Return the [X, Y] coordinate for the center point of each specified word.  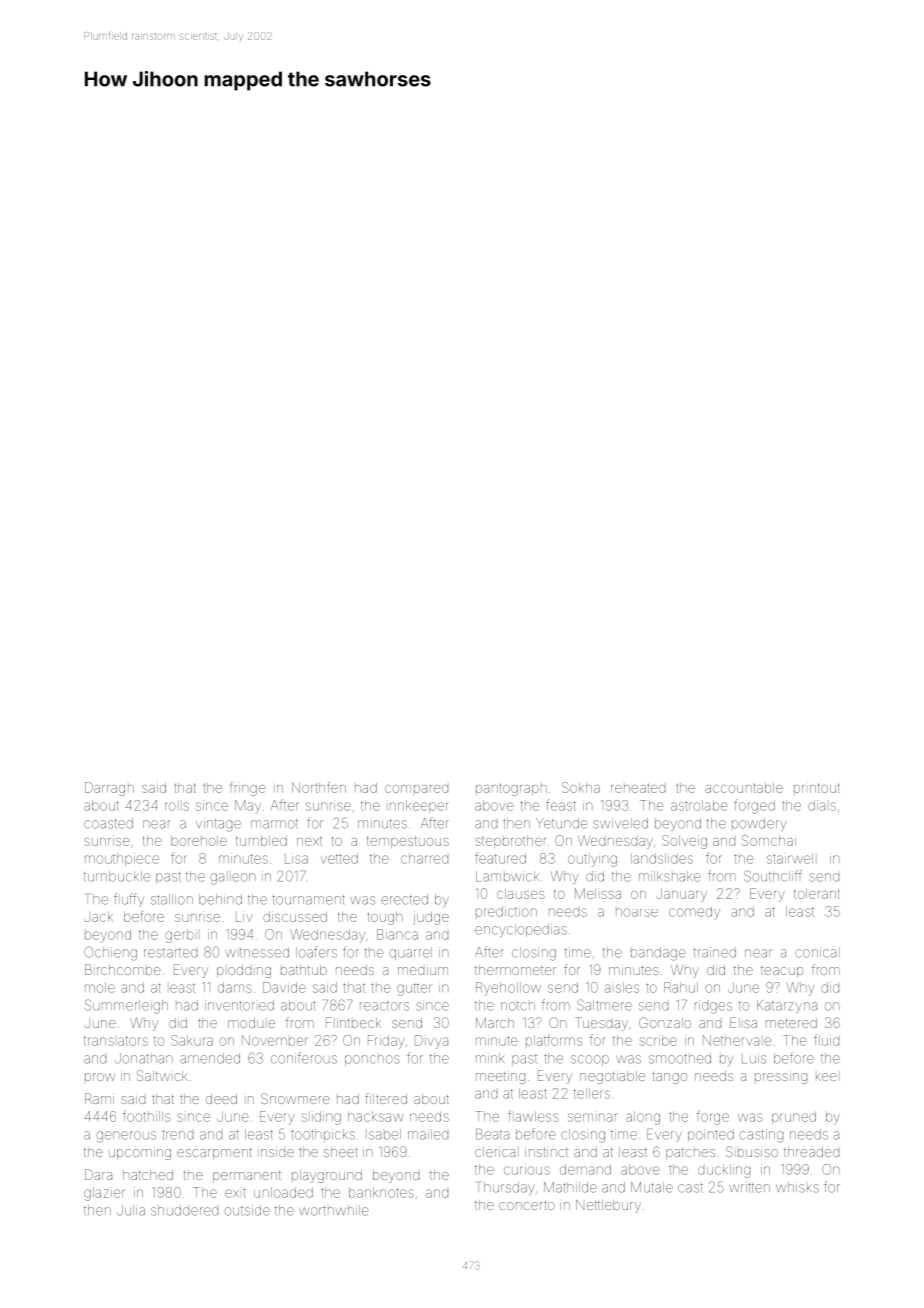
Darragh [109, 789]
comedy [694, 913]
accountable [744, 788]
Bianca [397, 934]
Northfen [319, 787]
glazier [104, 1194]
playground [327, 1176]
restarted [170, 953]
